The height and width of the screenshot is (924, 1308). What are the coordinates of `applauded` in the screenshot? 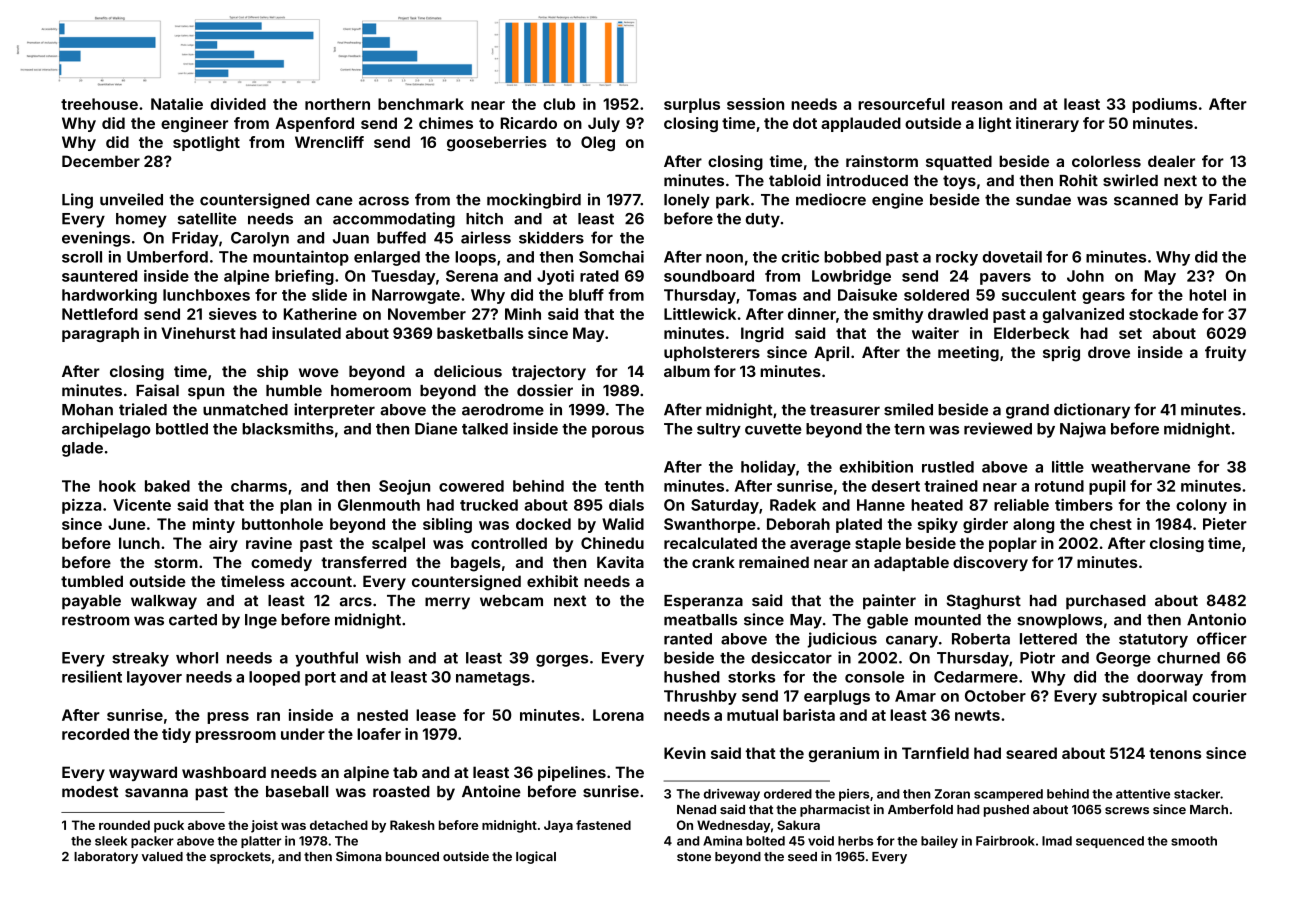 It's located at (861, 124).
